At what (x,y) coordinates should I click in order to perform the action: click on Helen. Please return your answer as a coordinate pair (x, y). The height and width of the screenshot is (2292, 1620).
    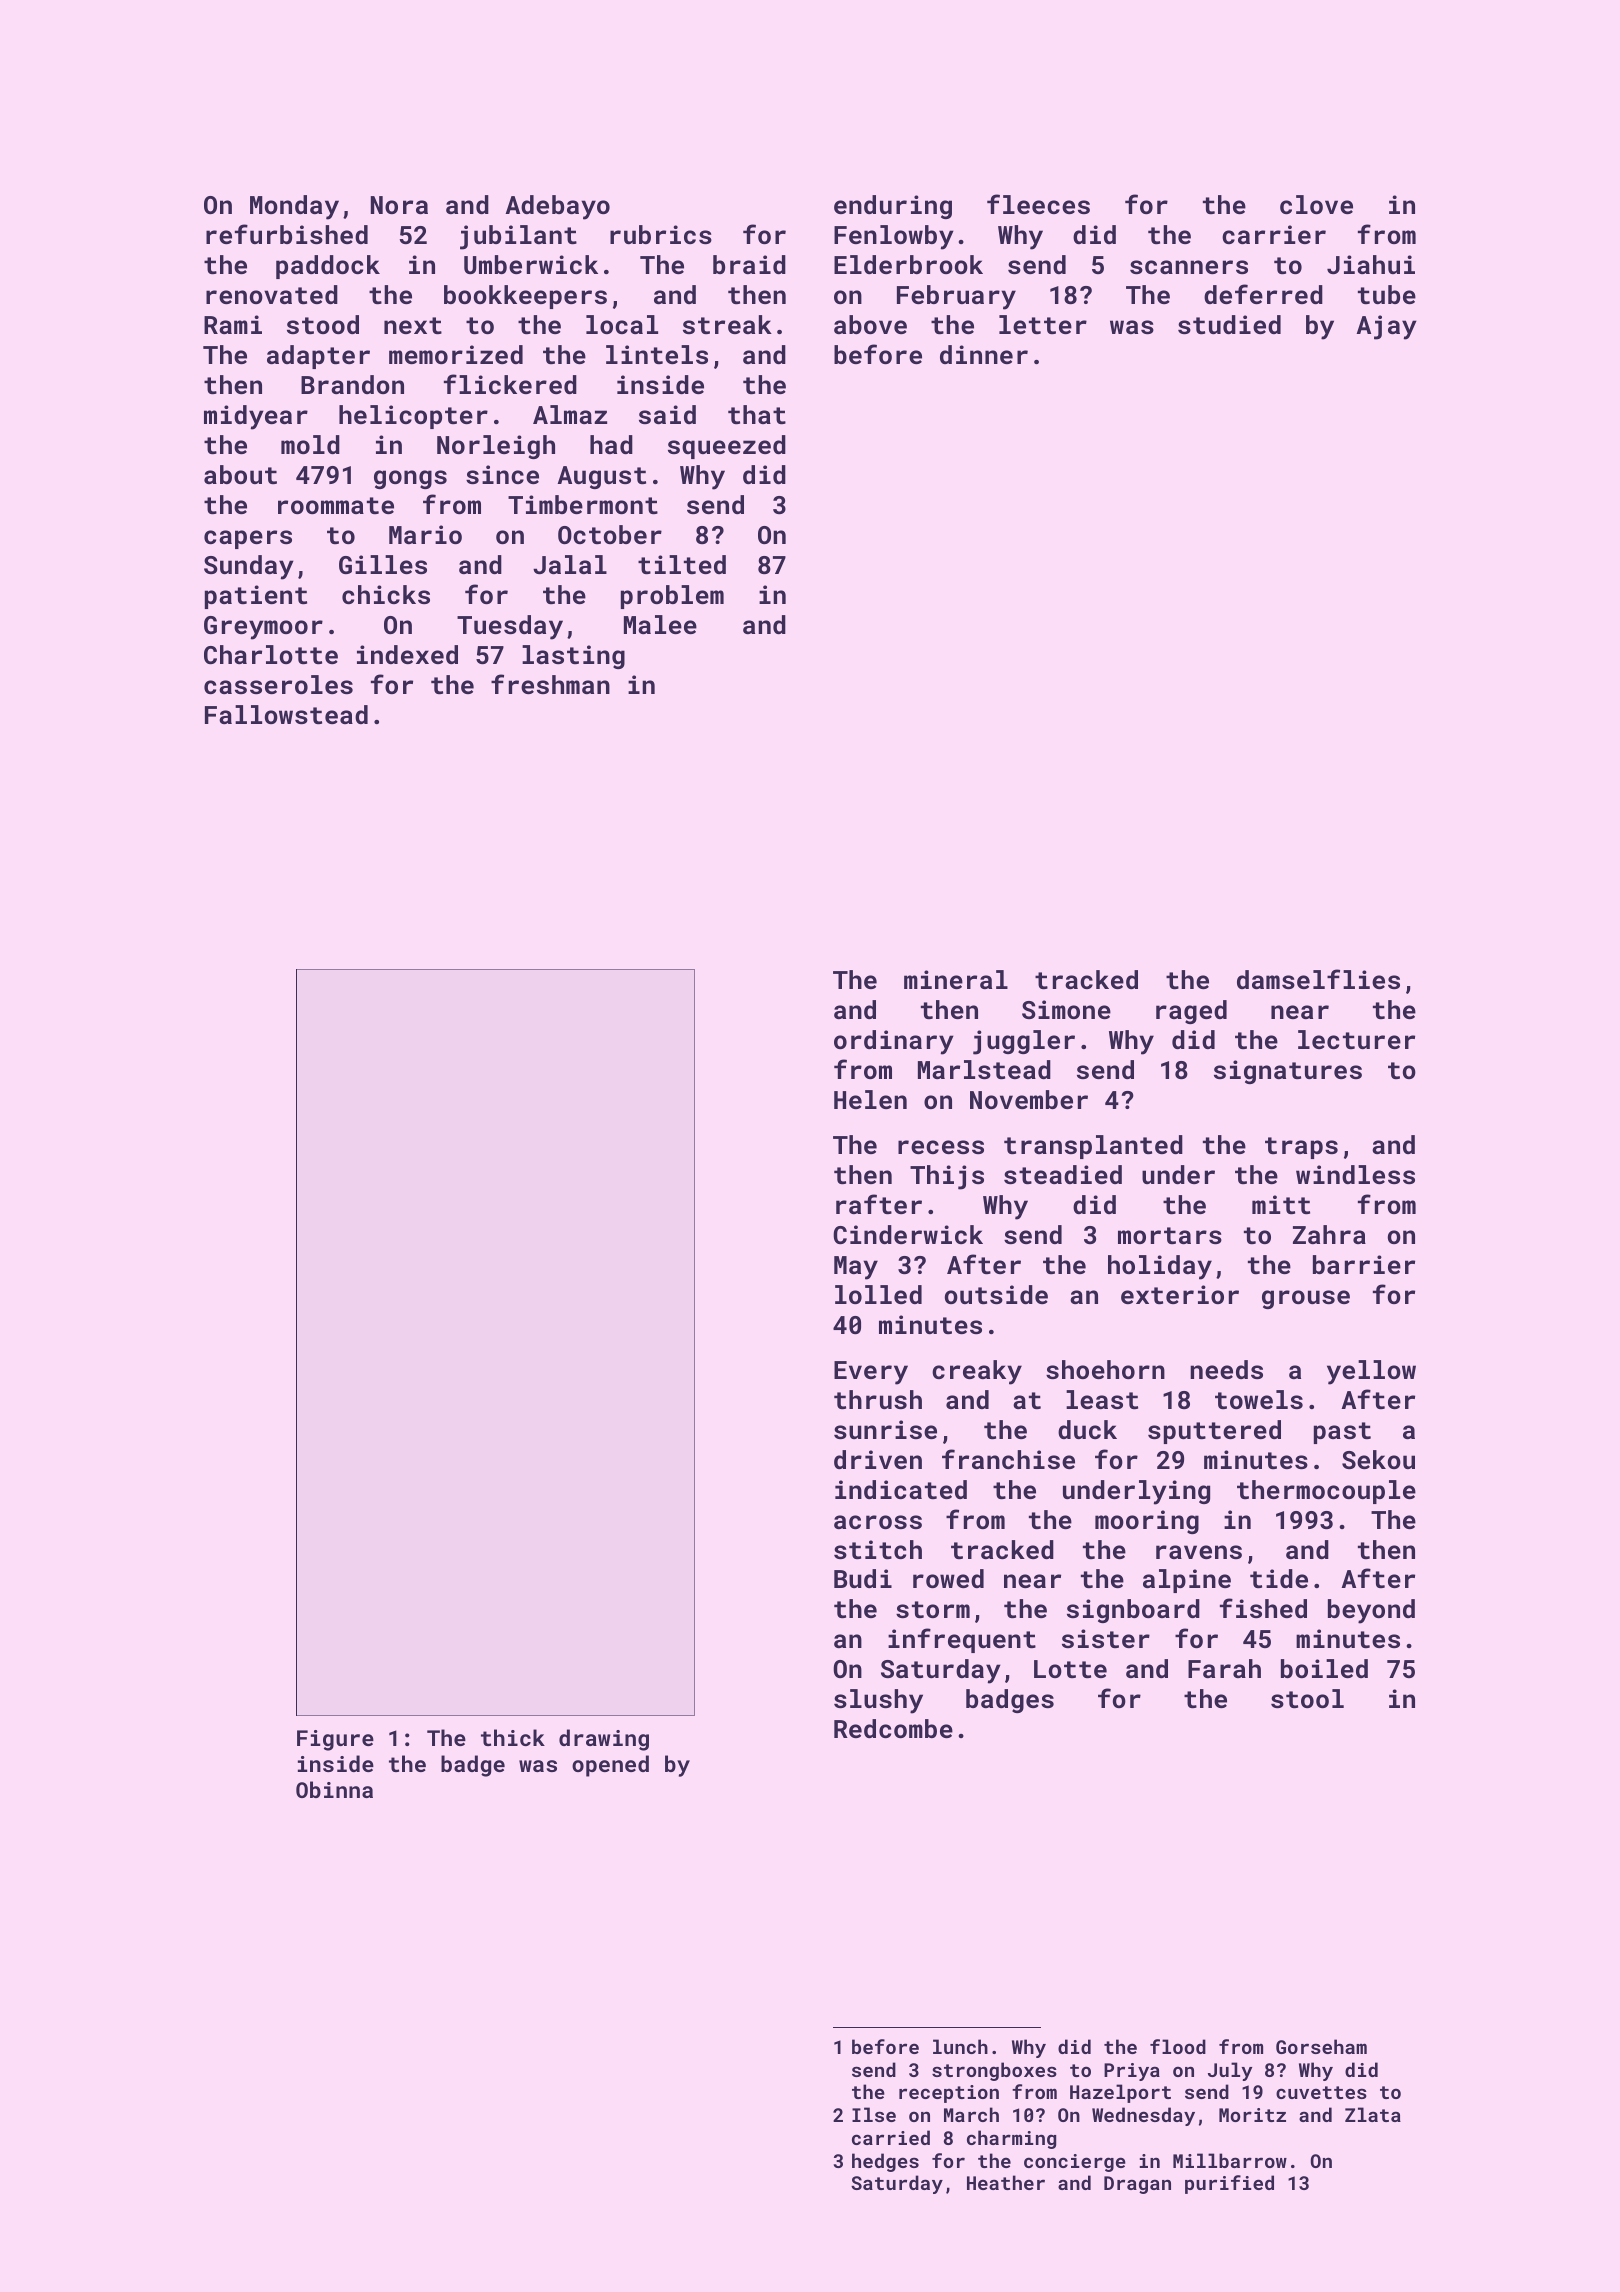
    Looking at the image, I should click on (870, 1099).
